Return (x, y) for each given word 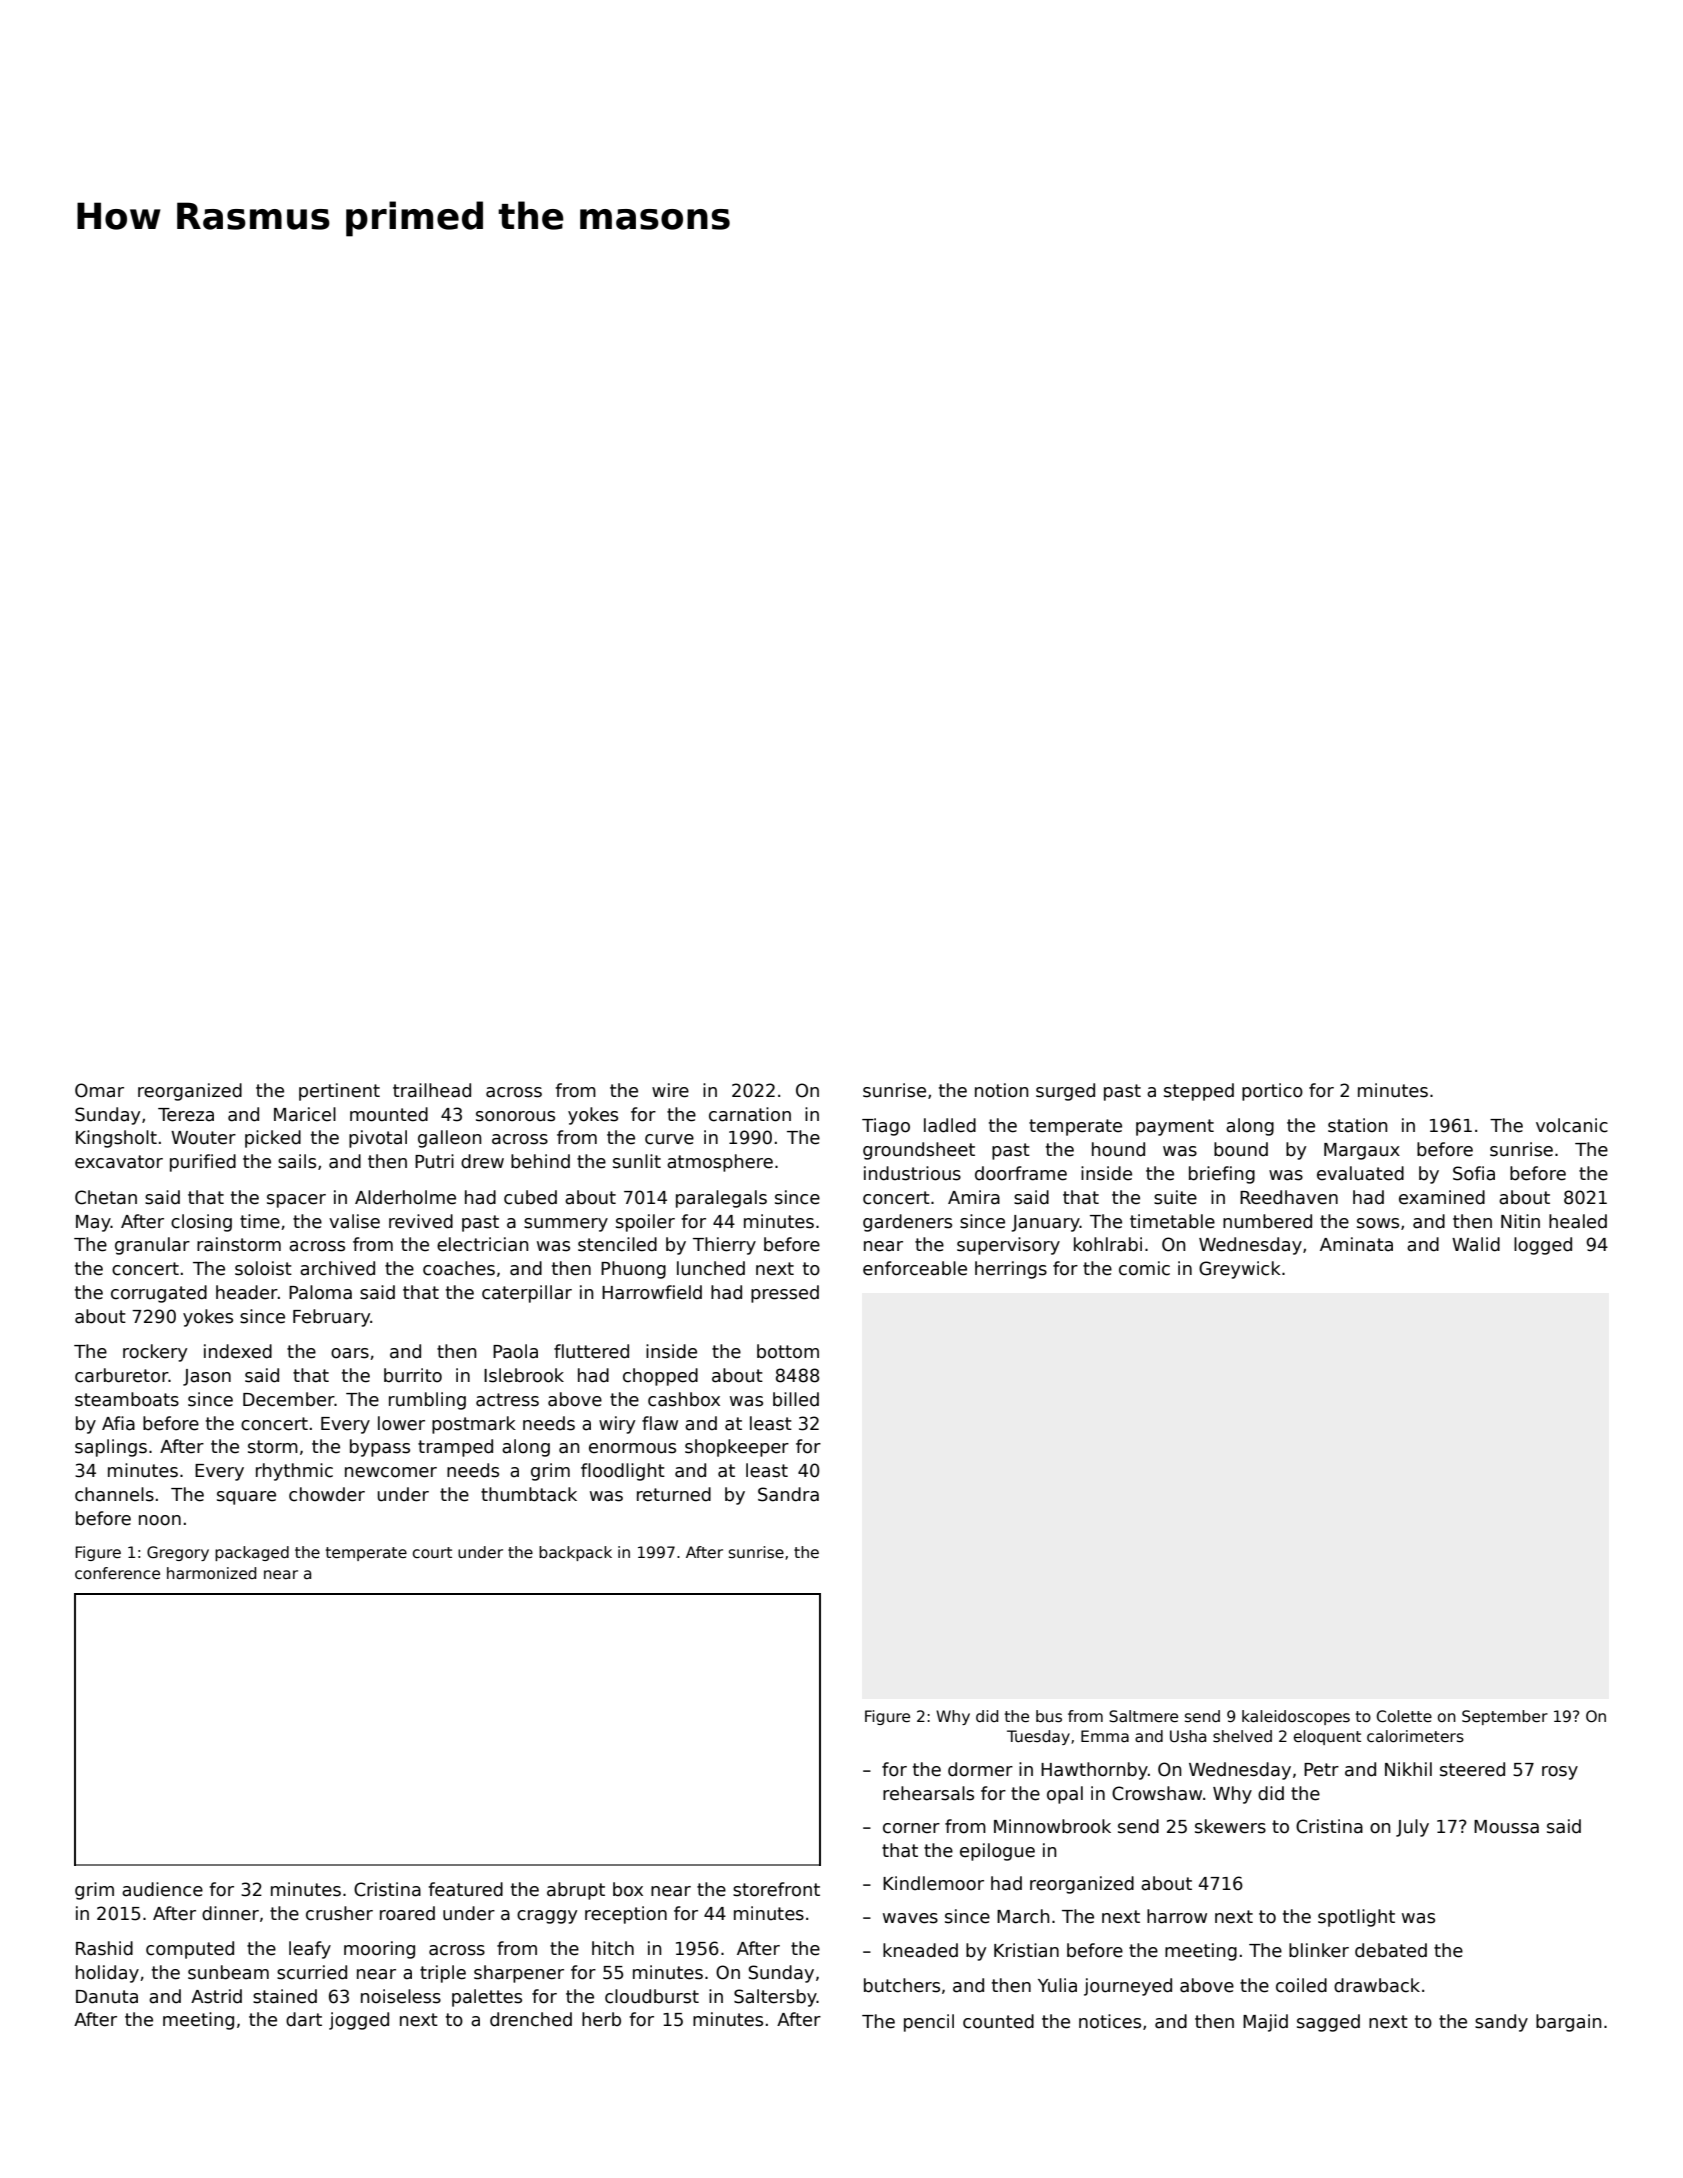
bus (1049, 1716)
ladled (950, 1125)
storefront (776, 1889)
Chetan (106, 1197)
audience (162, 1889)
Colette (1404, 1716)
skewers (1230, 1826)
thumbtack (529, 1494)
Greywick (1240, 1270)
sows (1378, 1223)
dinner (230, 1913)
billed (796, 1399)
